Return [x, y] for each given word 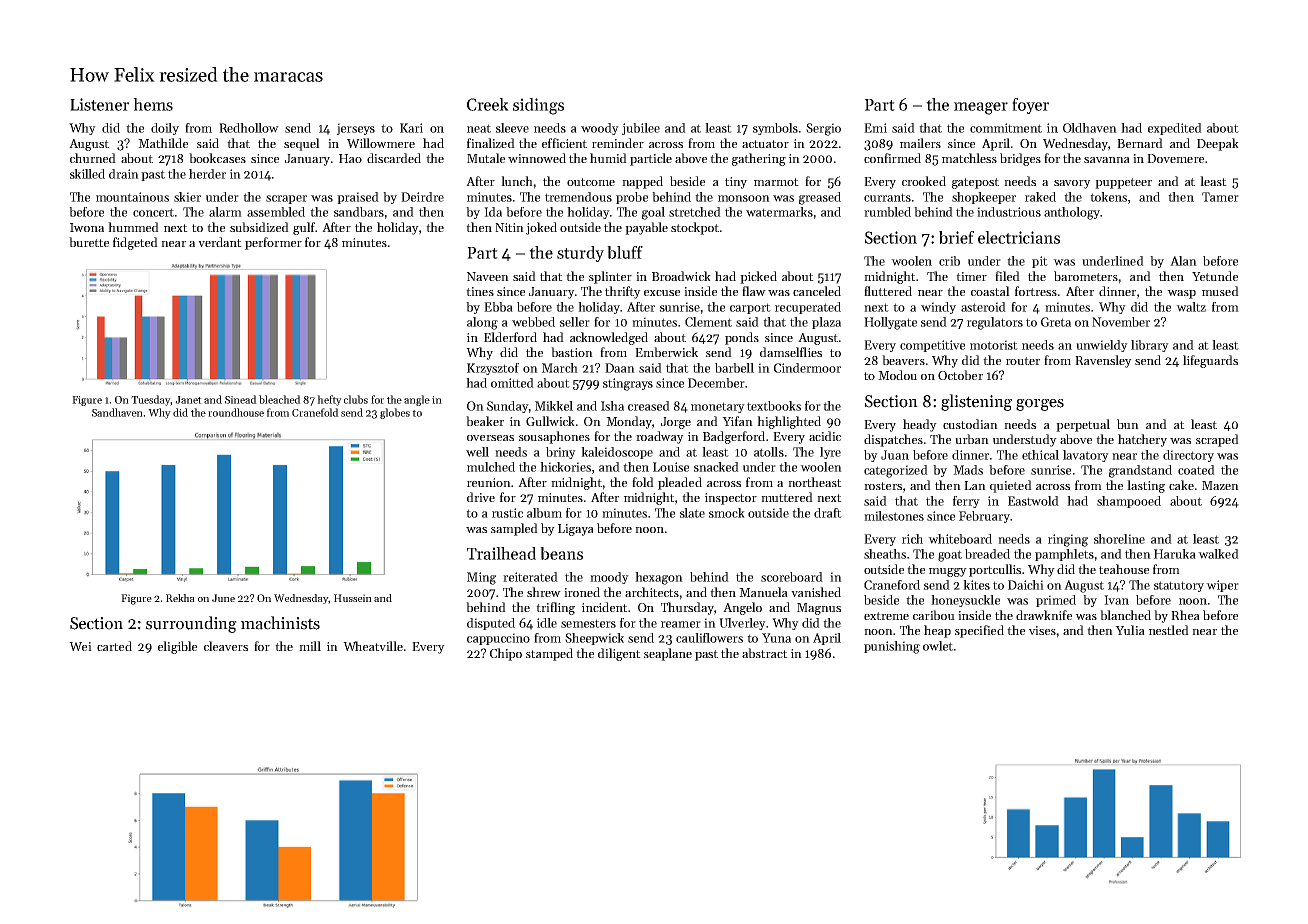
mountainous [132, 197]
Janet [188, 400]
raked [1040, 197]
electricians [1019, 237]
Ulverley [742, 624]
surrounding [191, 624]
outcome [591, 182]
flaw [754, 291]
